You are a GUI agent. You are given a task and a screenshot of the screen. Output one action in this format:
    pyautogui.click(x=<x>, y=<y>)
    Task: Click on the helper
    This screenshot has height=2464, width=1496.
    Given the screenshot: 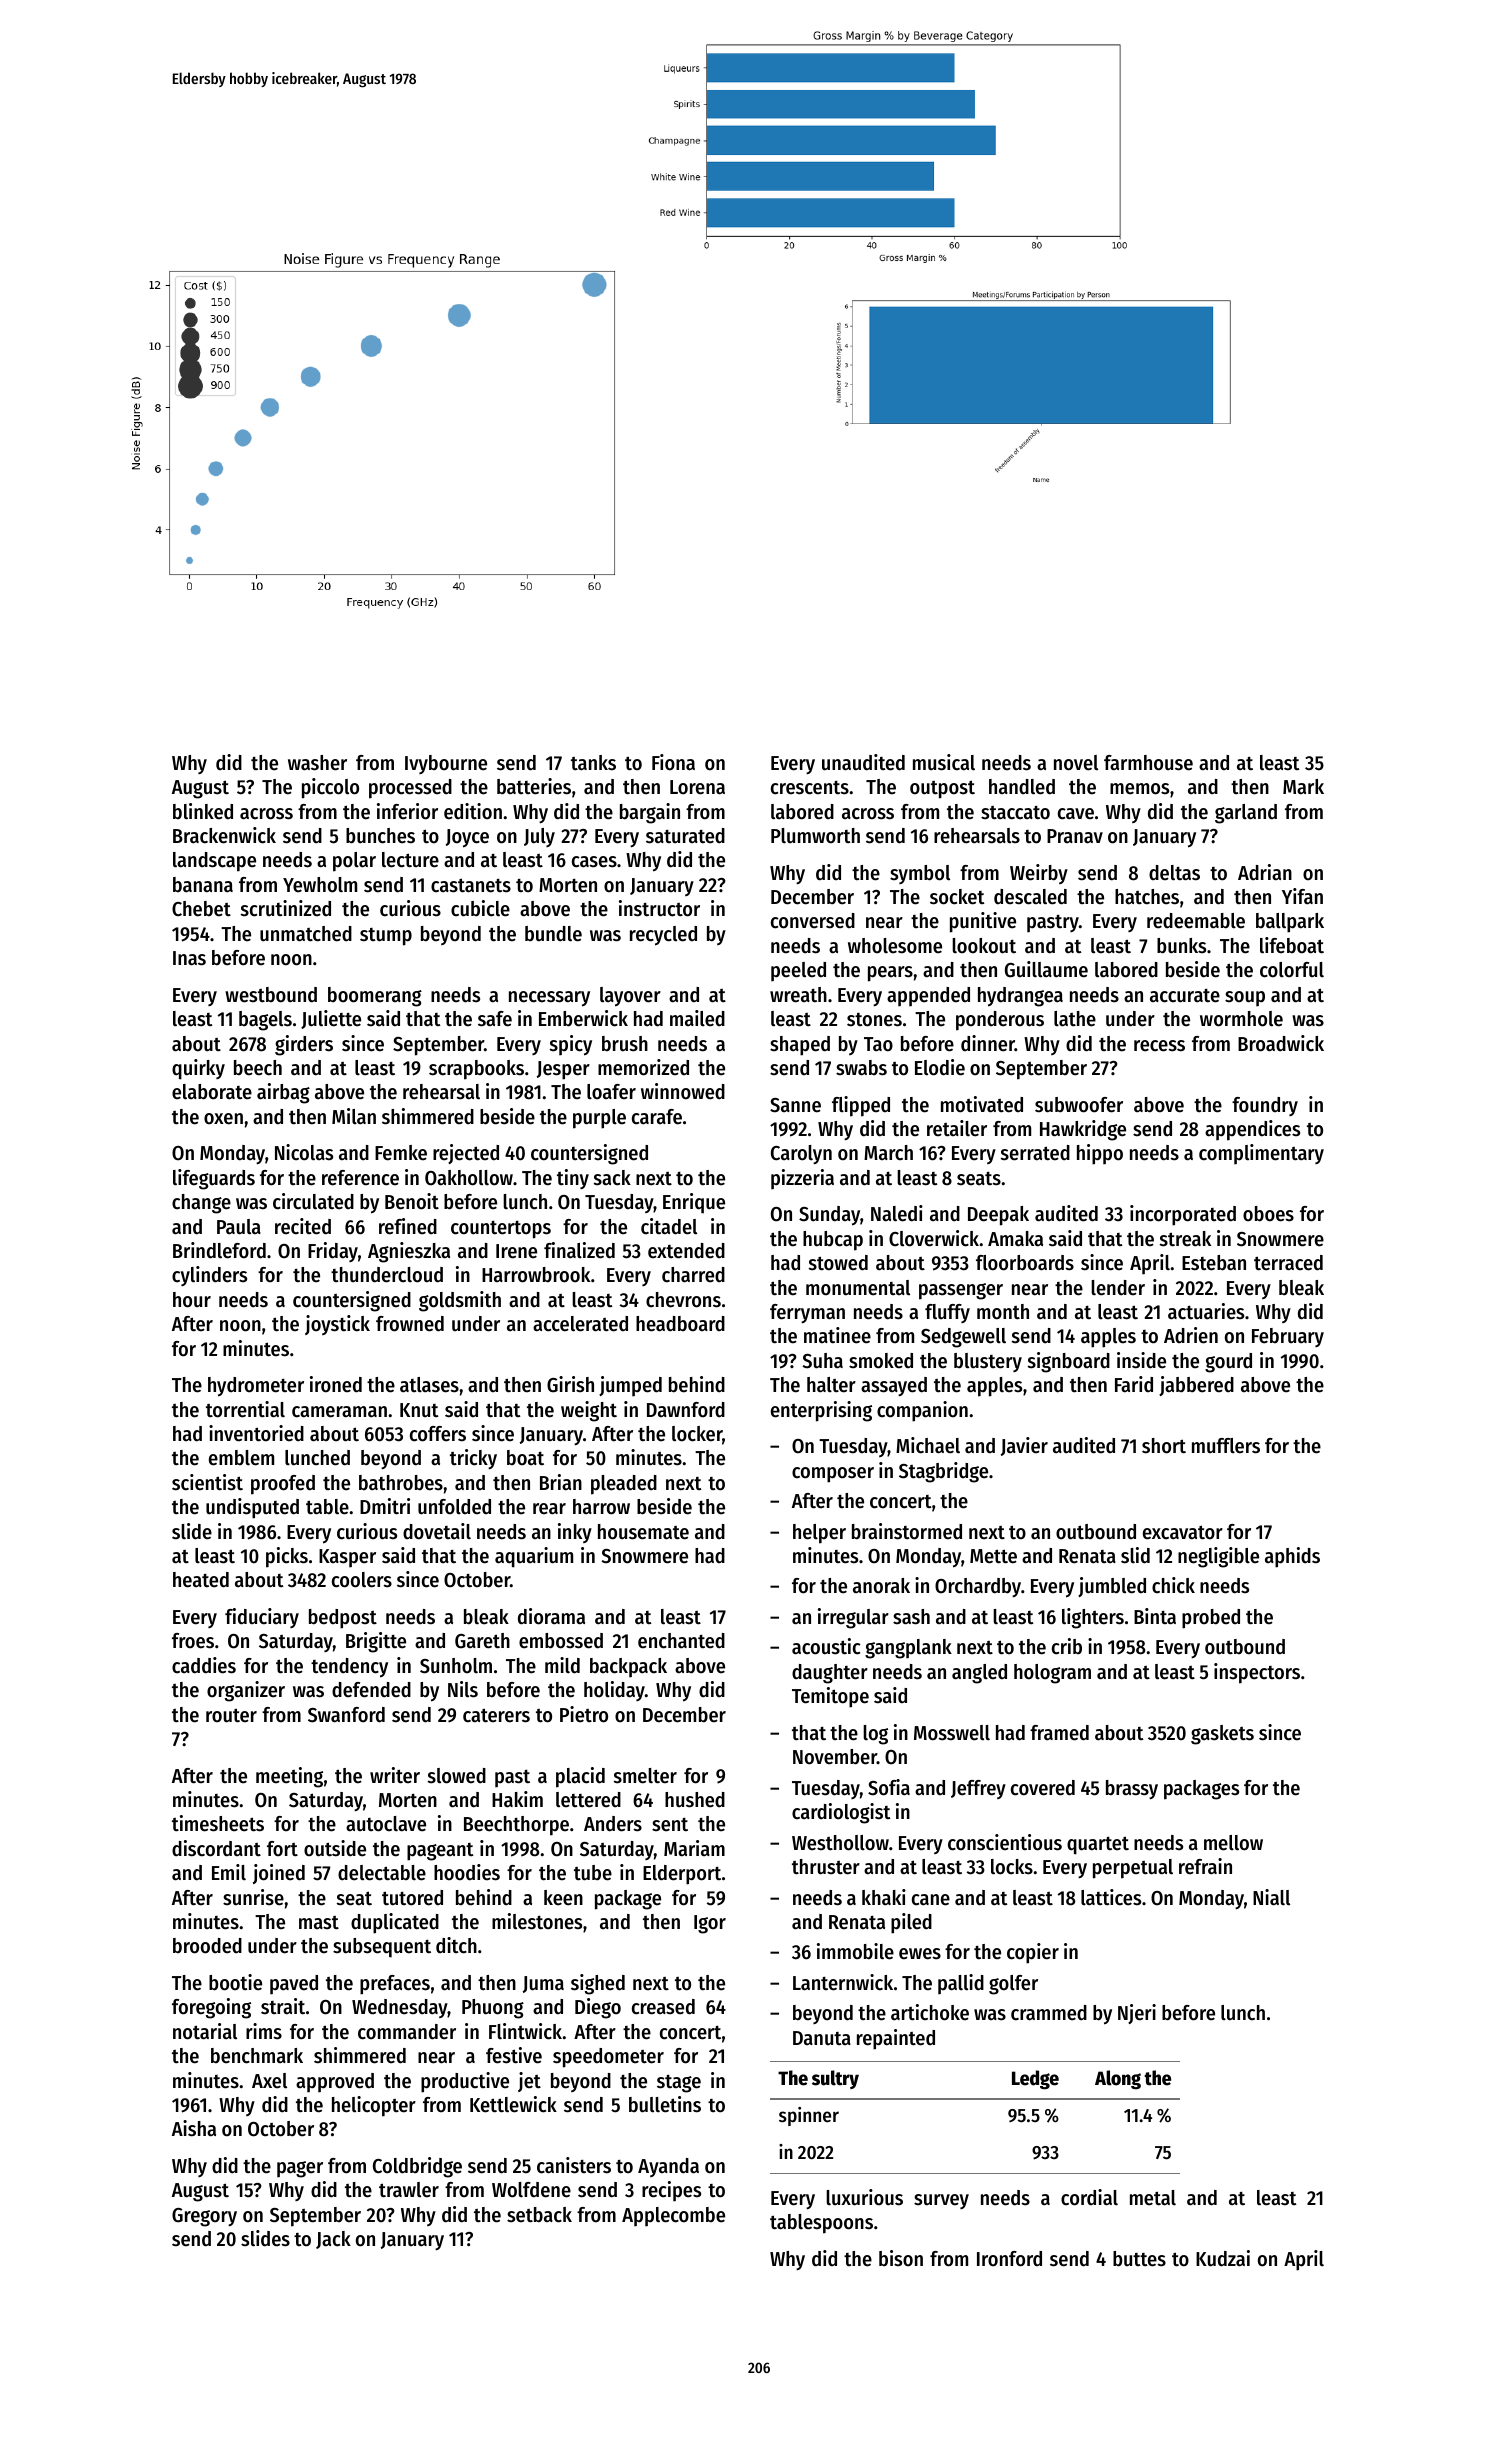 What is the action you would take?
    pyautogui.click(x=819, y=1534)
